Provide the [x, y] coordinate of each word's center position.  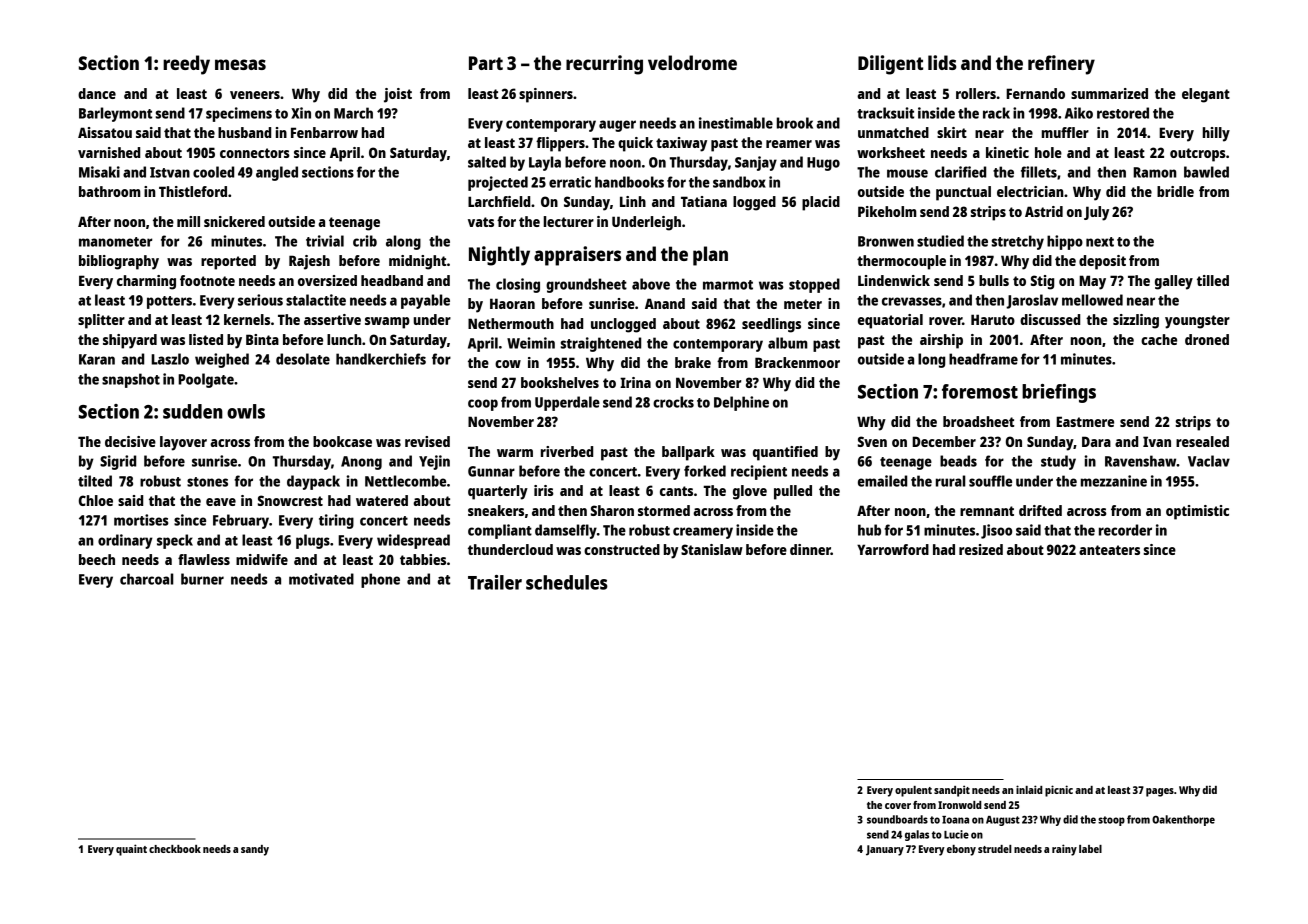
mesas [240, 64]
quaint [131, 850]
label [1090, 849]
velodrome [692, 62]
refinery [1061, 65]
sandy [255, 850]
